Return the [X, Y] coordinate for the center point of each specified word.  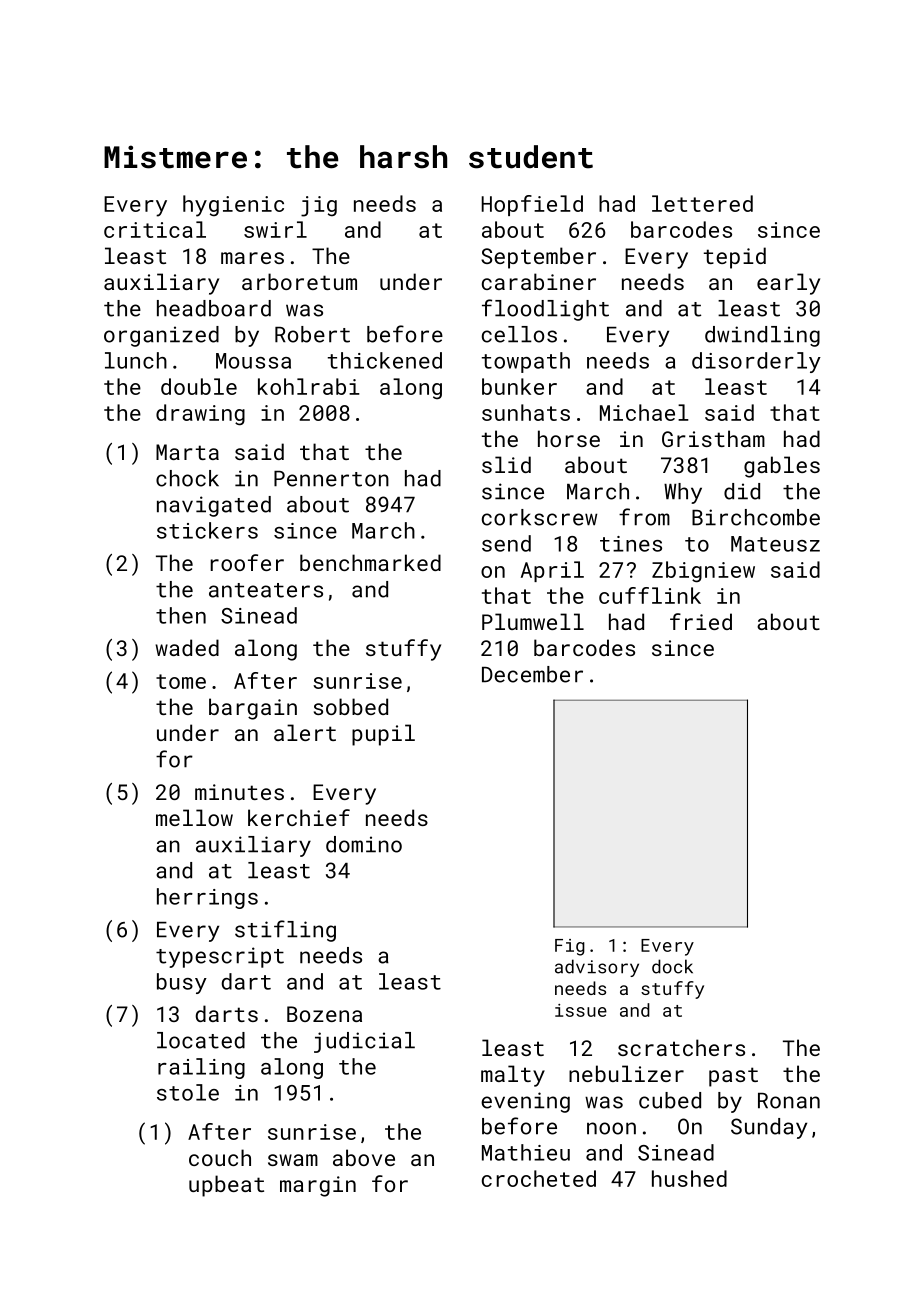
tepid [735, 258]
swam [293, 1160]
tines [631, 544]
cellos [519, 334]
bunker [519, 386]
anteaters [266, 590]
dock [672, 966]
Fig [570, 947]
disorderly [756, 362]
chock [187, 478]
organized [161, 336]
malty [513, 1076]
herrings [207, 898]
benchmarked [370, 562]
